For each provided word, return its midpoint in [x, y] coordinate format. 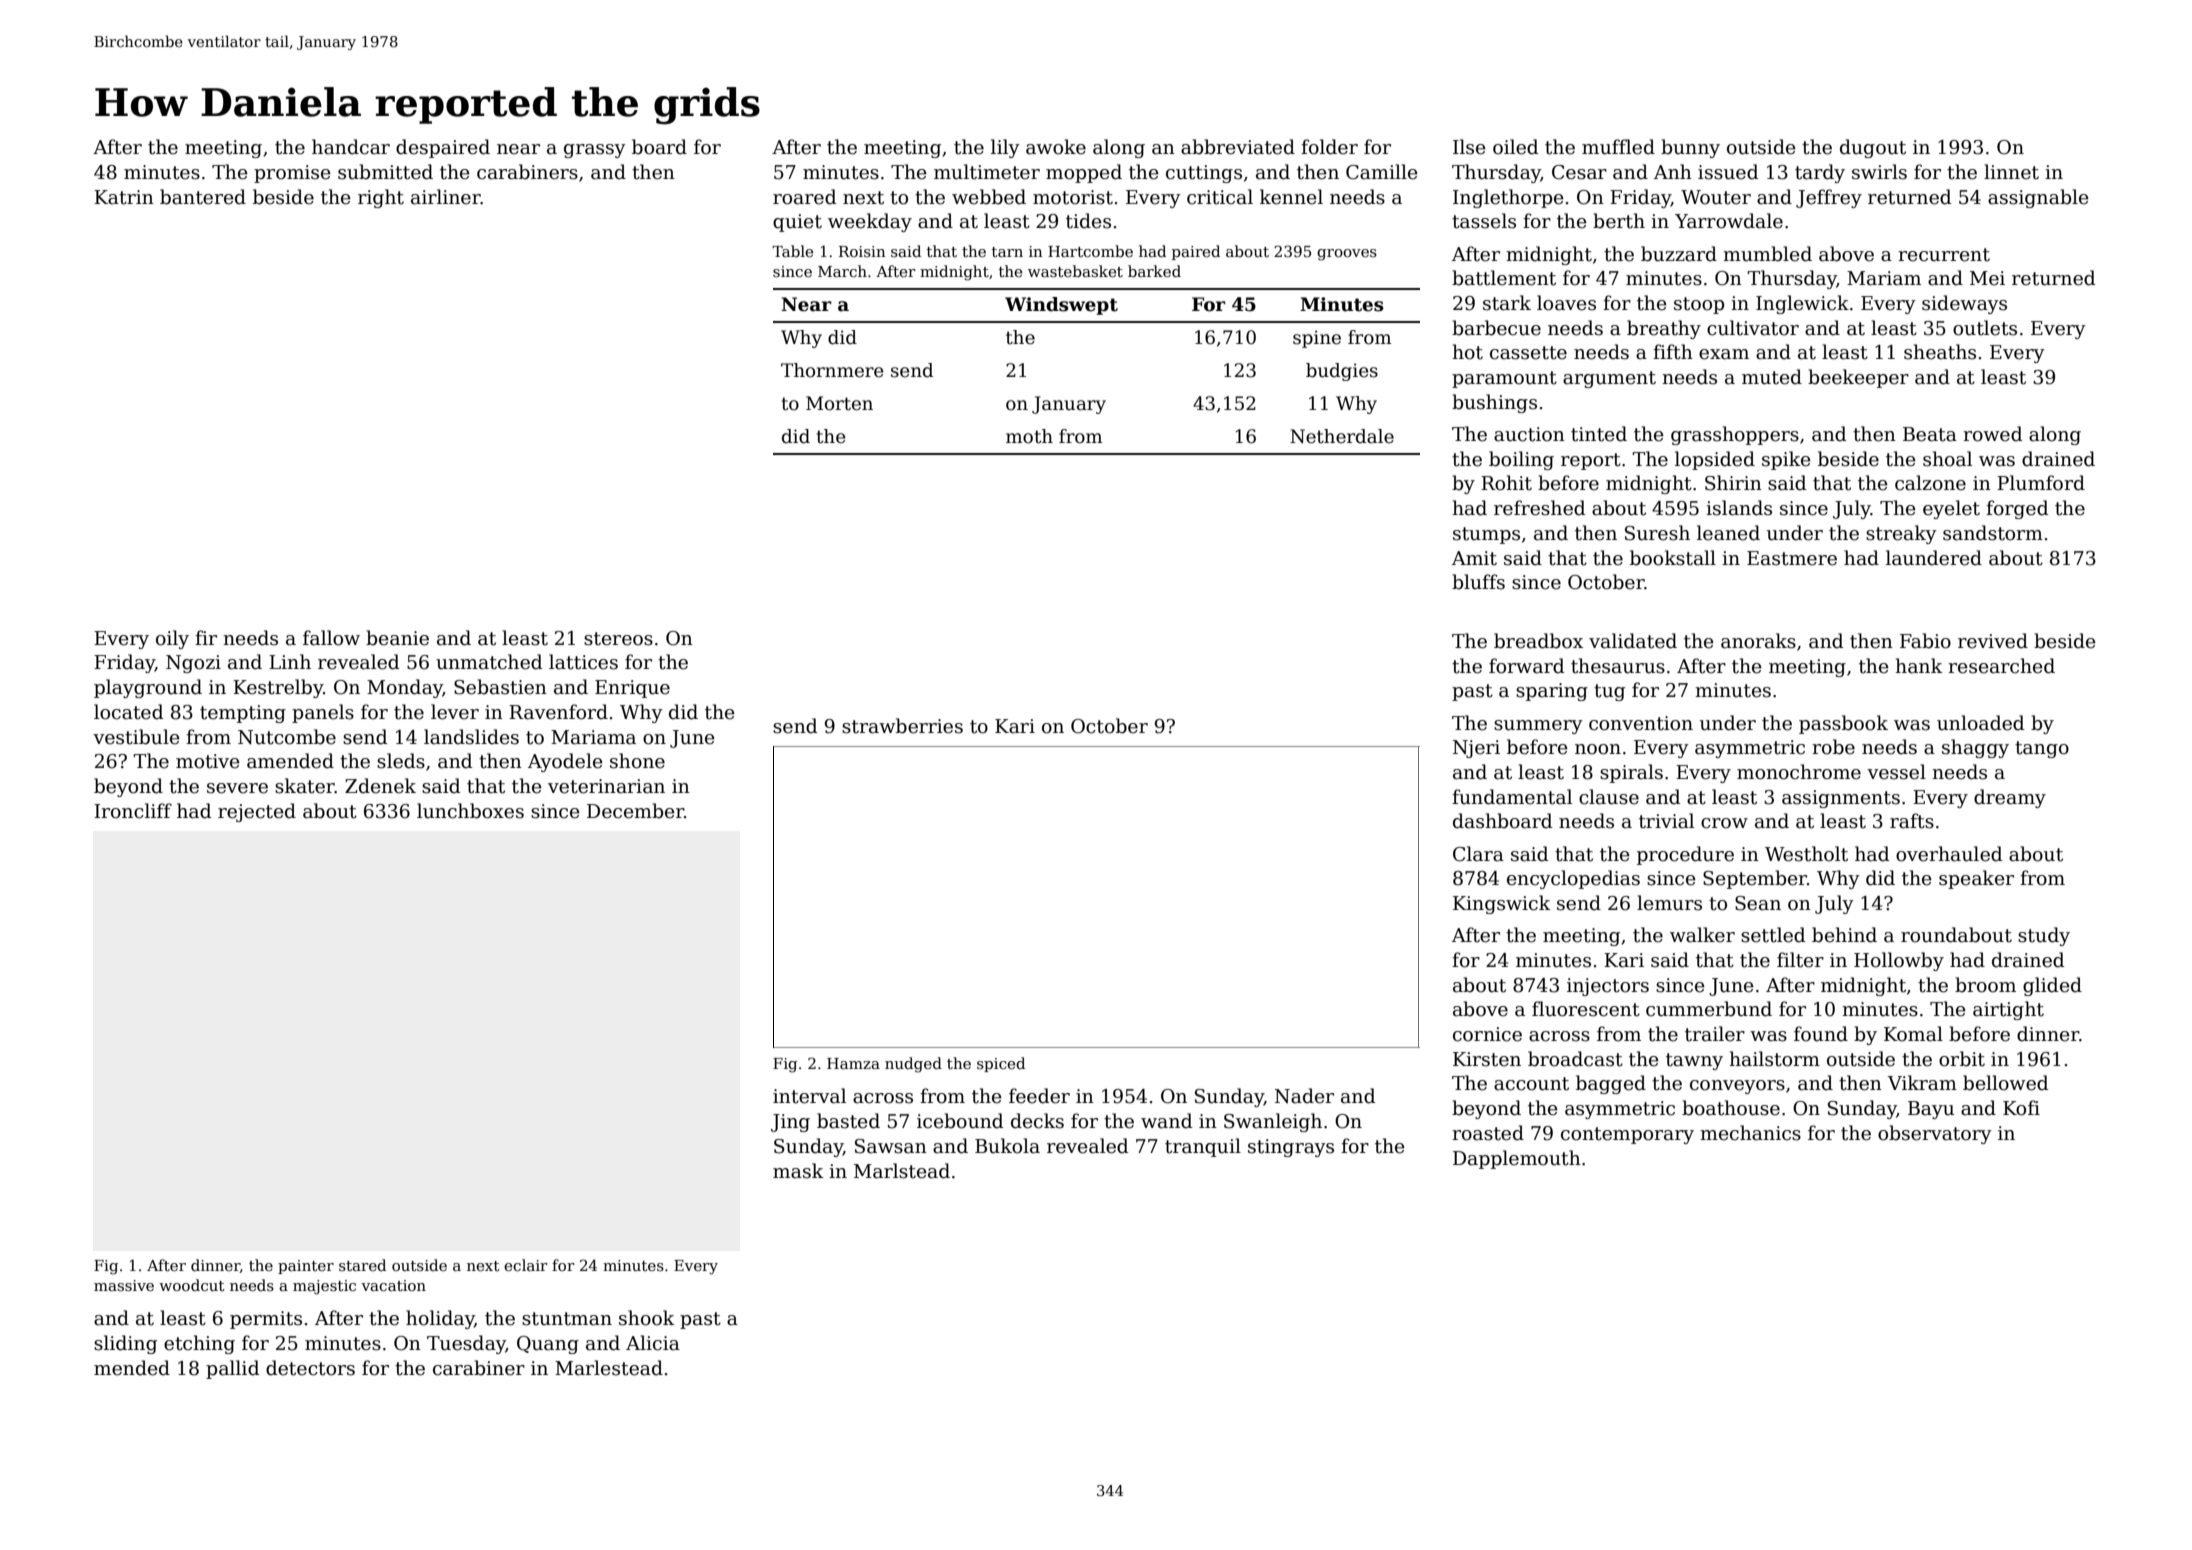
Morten [839, 403]
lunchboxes [470, 811]
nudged [913, 1065]
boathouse [1731, 1108]
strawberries [902, 726]
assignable [2038, 198]
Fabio [1925, 641]
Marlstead [902, 1171]
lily [1005, 148]
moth [1029, 436]
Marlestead [609, 1368]
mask [798, 1171]
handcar [351, 147]
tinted [1599, 434]
